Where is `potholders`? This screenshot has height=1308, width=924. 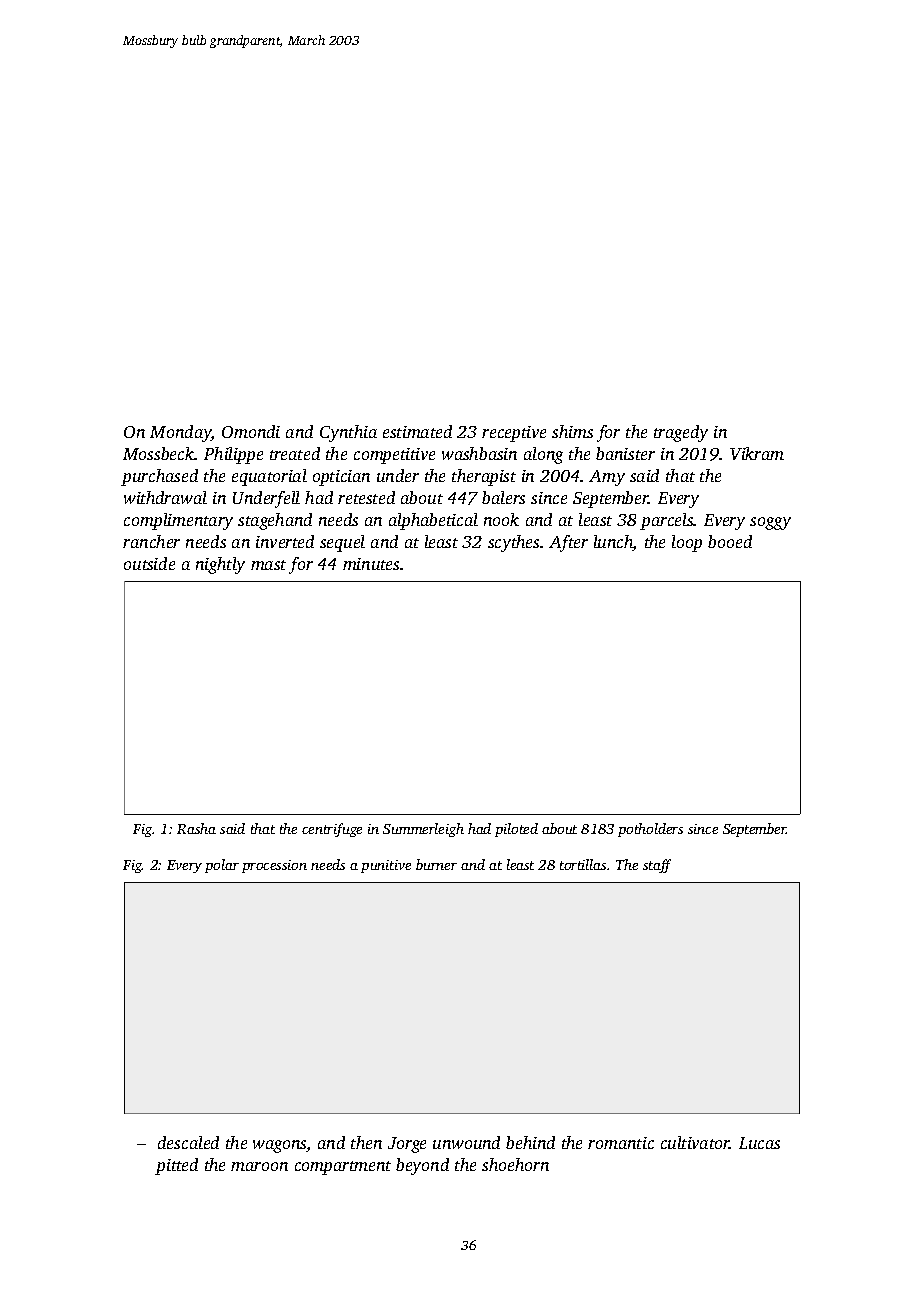
potholders is located at coordinates (650, 830).
